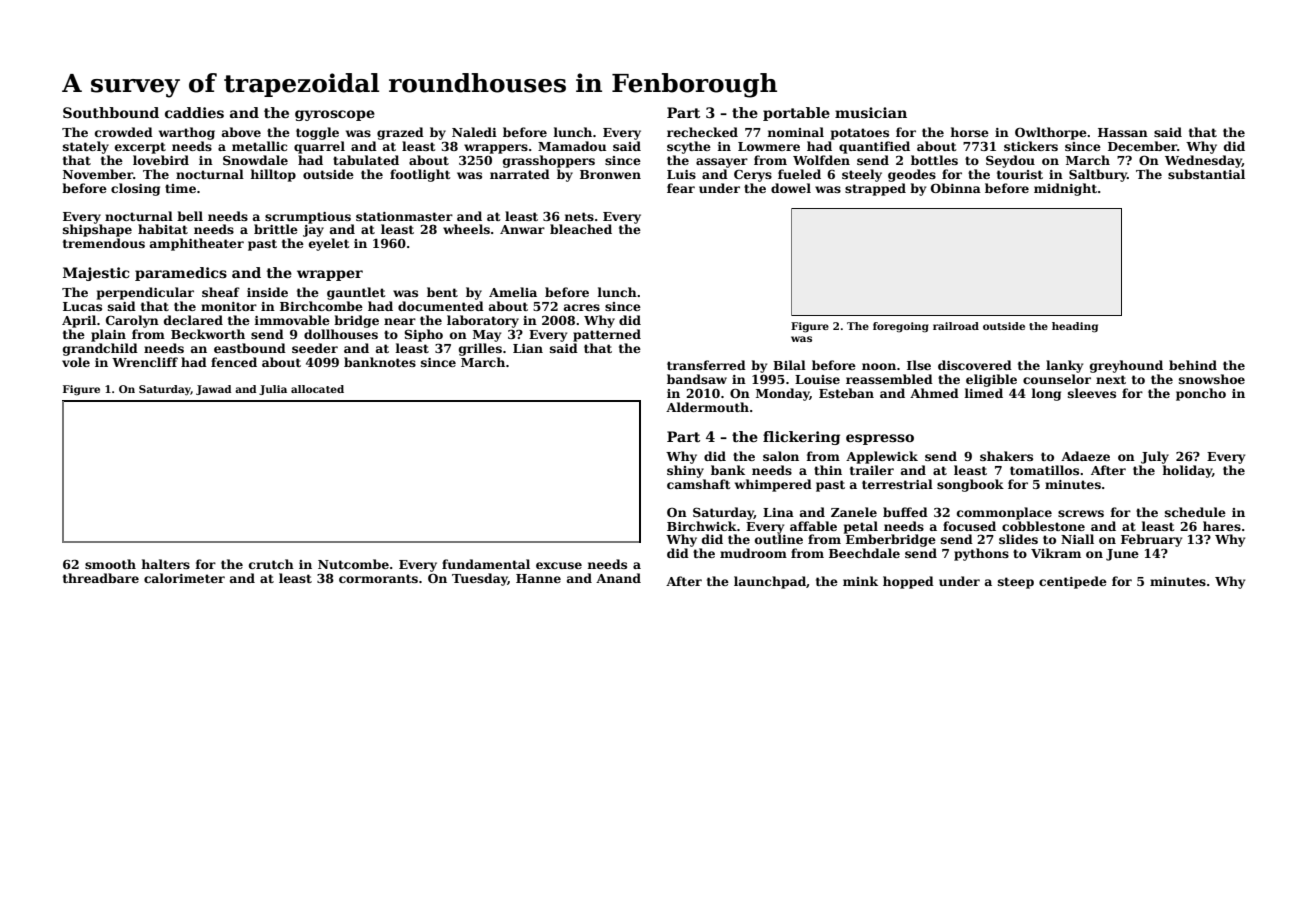 The image size is (1308, 924). I want to click on strapped, so click(875, 189).
